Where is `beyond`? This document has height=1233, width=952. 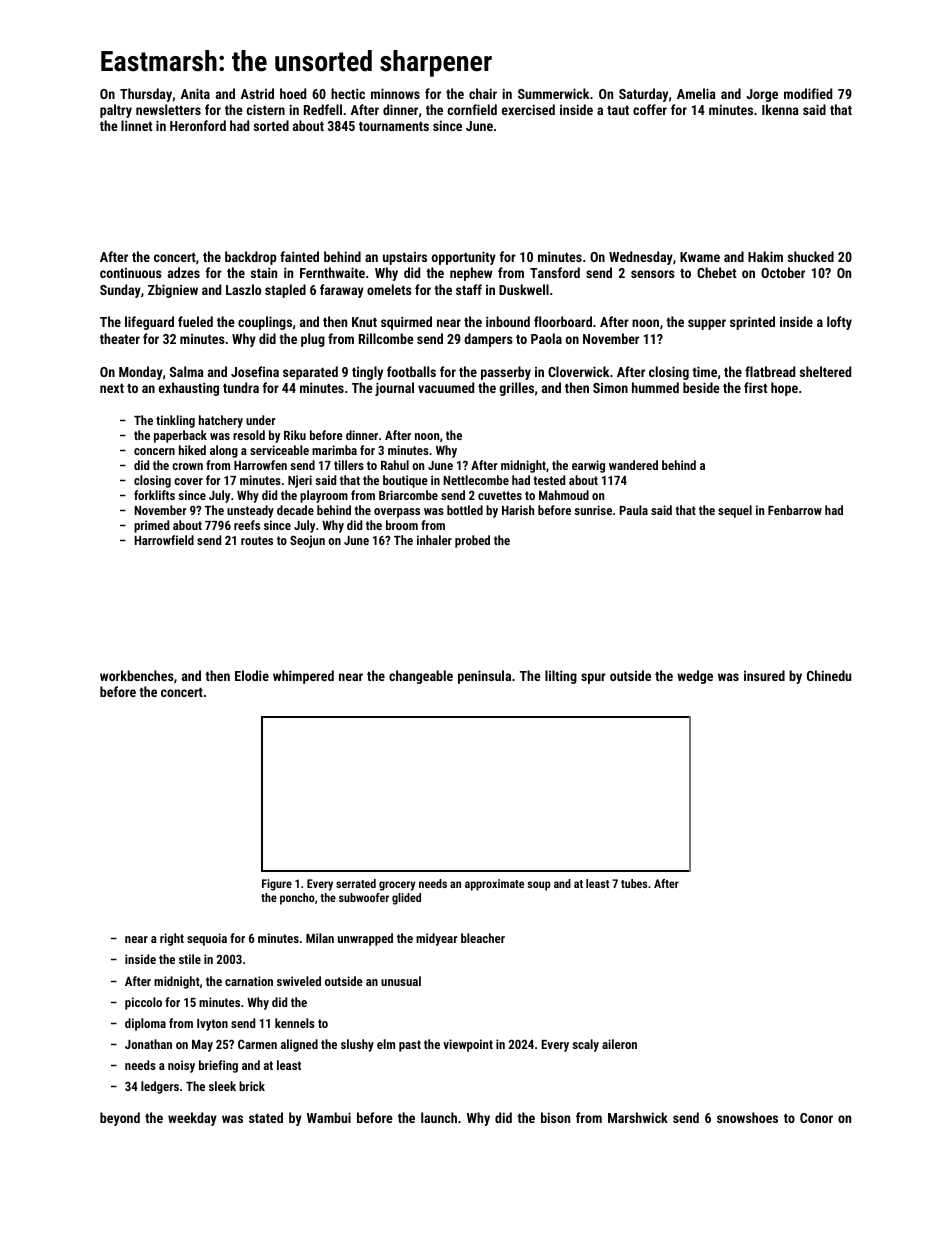
beyond is located at coordinates (120, 1119).
